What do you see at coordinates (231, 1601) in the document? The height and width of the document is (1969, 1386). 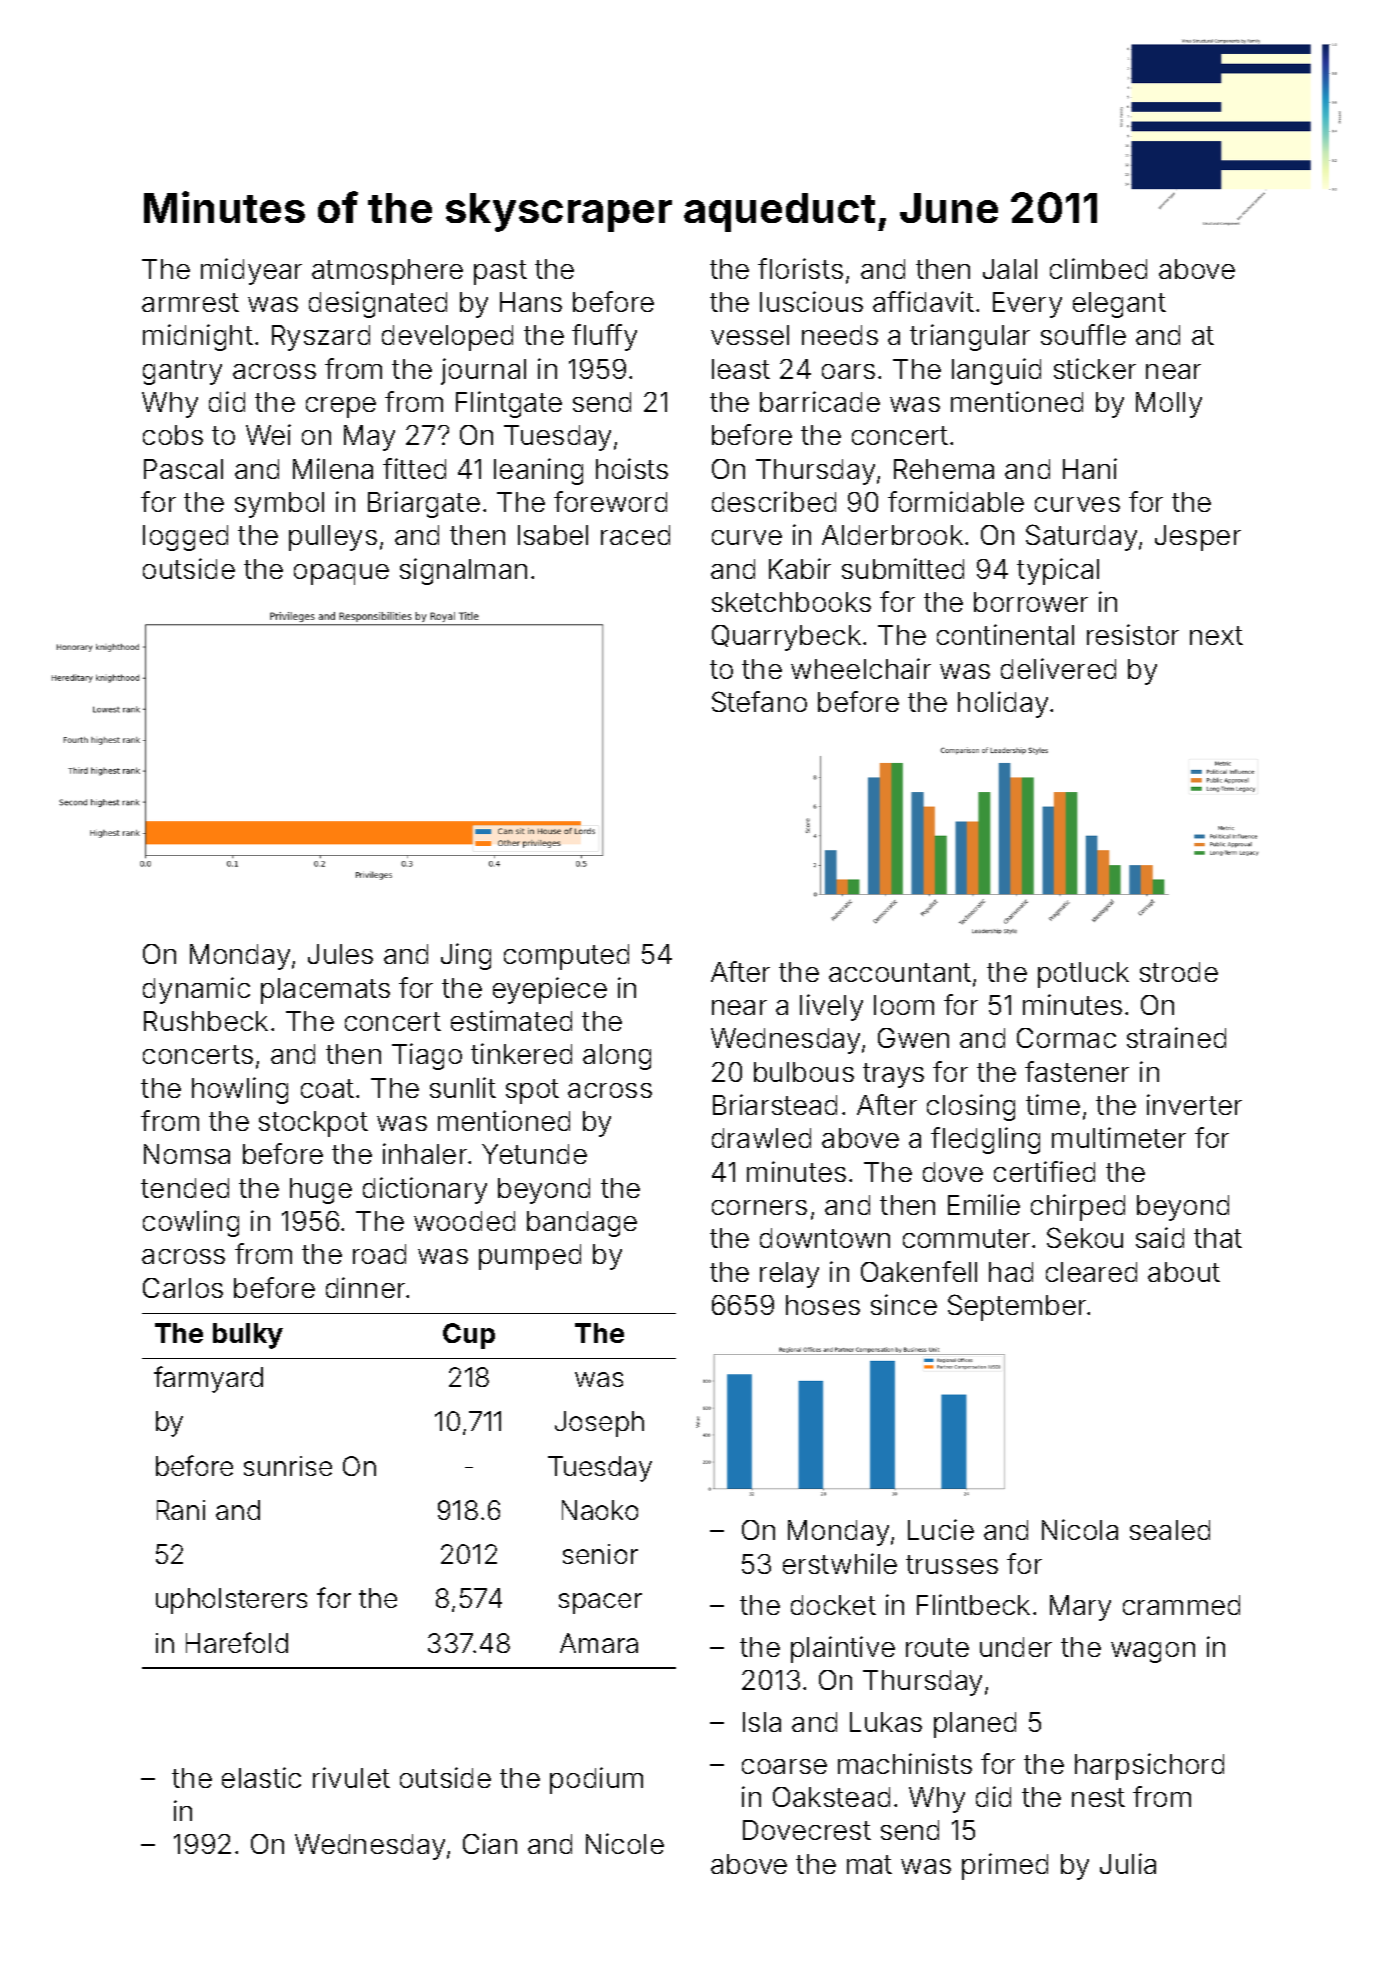 I see `upholsterers` at bounding box center [231, 1601].
